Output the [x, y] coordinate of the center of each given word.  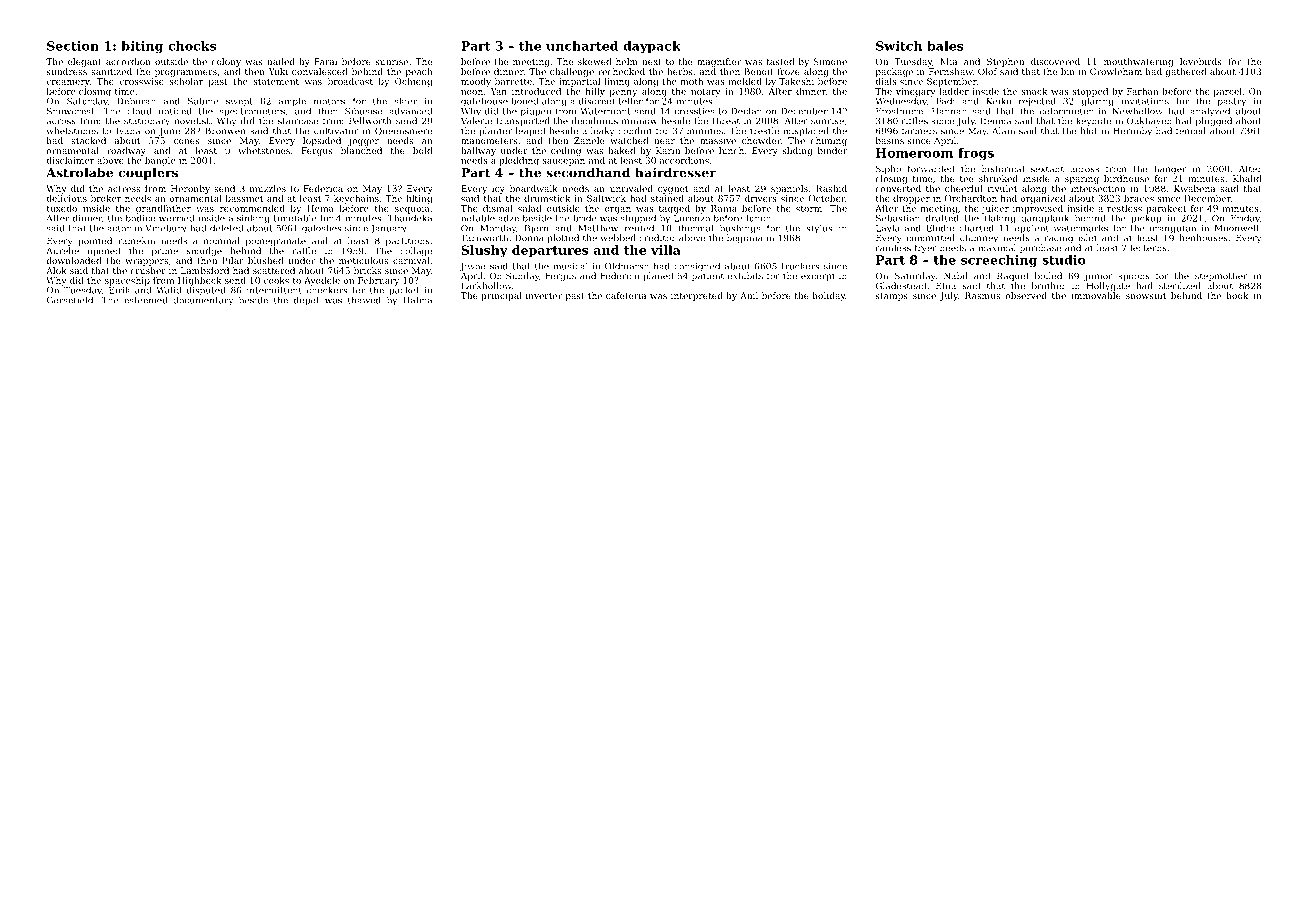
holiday [829, 296]
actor [119, 228]
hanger [1170, 169]
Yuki [278, 71]
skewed [594, 61]
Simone [830, 61]
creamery [68, 83]
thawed [364, 300]
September [952, 82]
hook [1238, 295]
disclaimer [70, 160]
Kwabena [1194, 188]
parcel [1228, 92]
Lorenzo [692, 218]
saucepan [563, 162]
